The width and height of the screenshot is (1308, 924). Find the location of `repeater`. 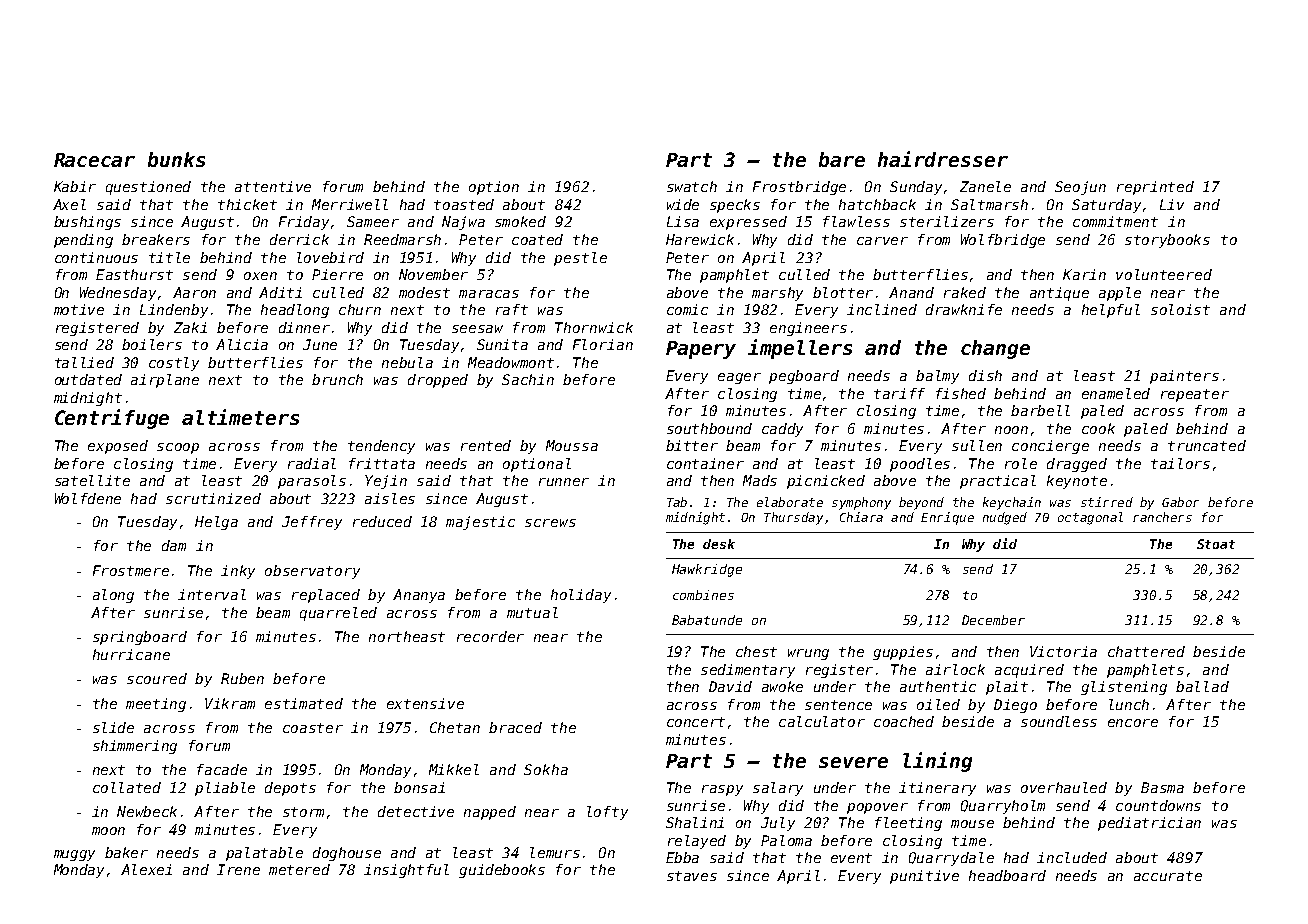

repeater is located at coordinates (1195, 395).
